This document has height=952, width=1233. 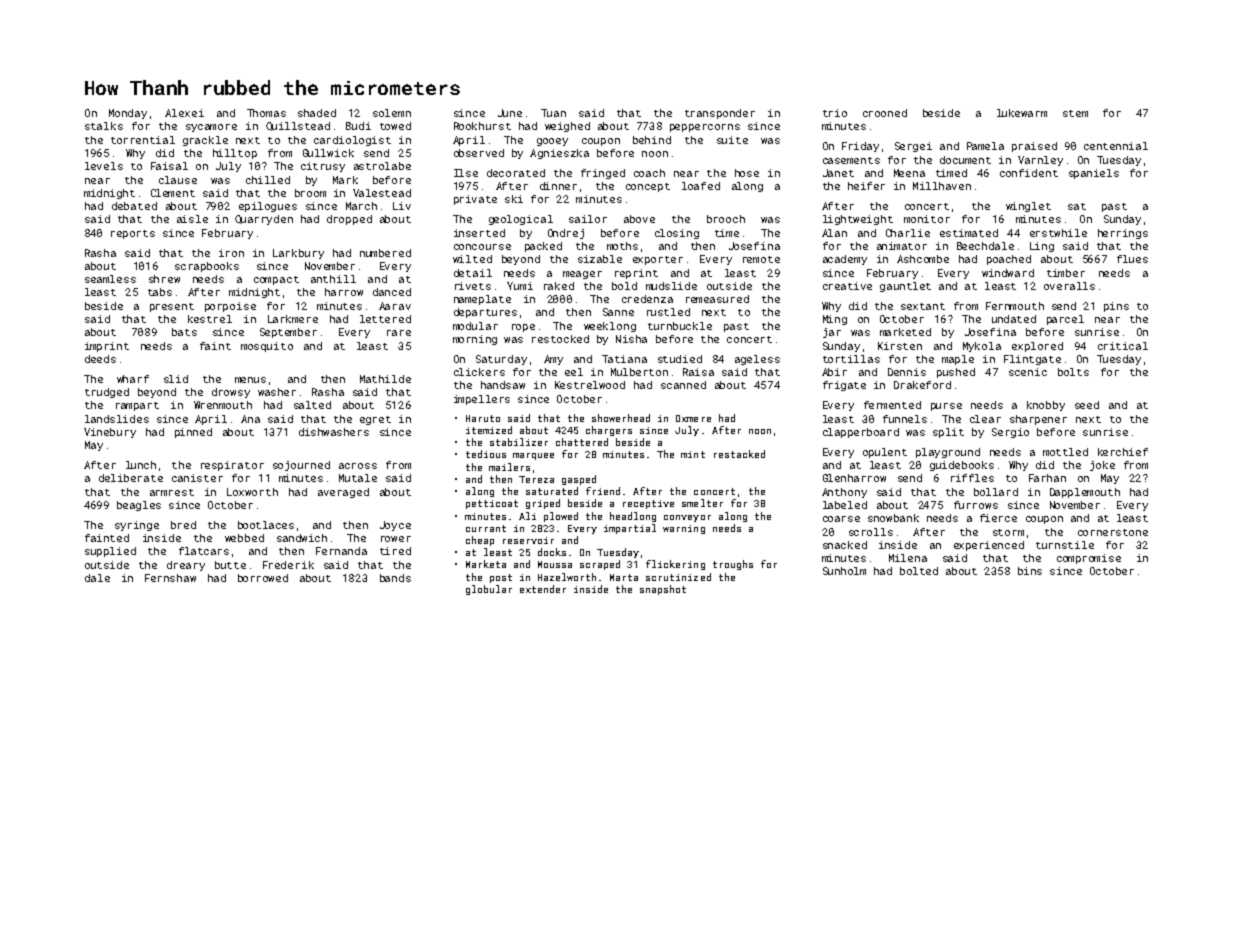 I want to click on borrowed, so click(x=263, y=578).
